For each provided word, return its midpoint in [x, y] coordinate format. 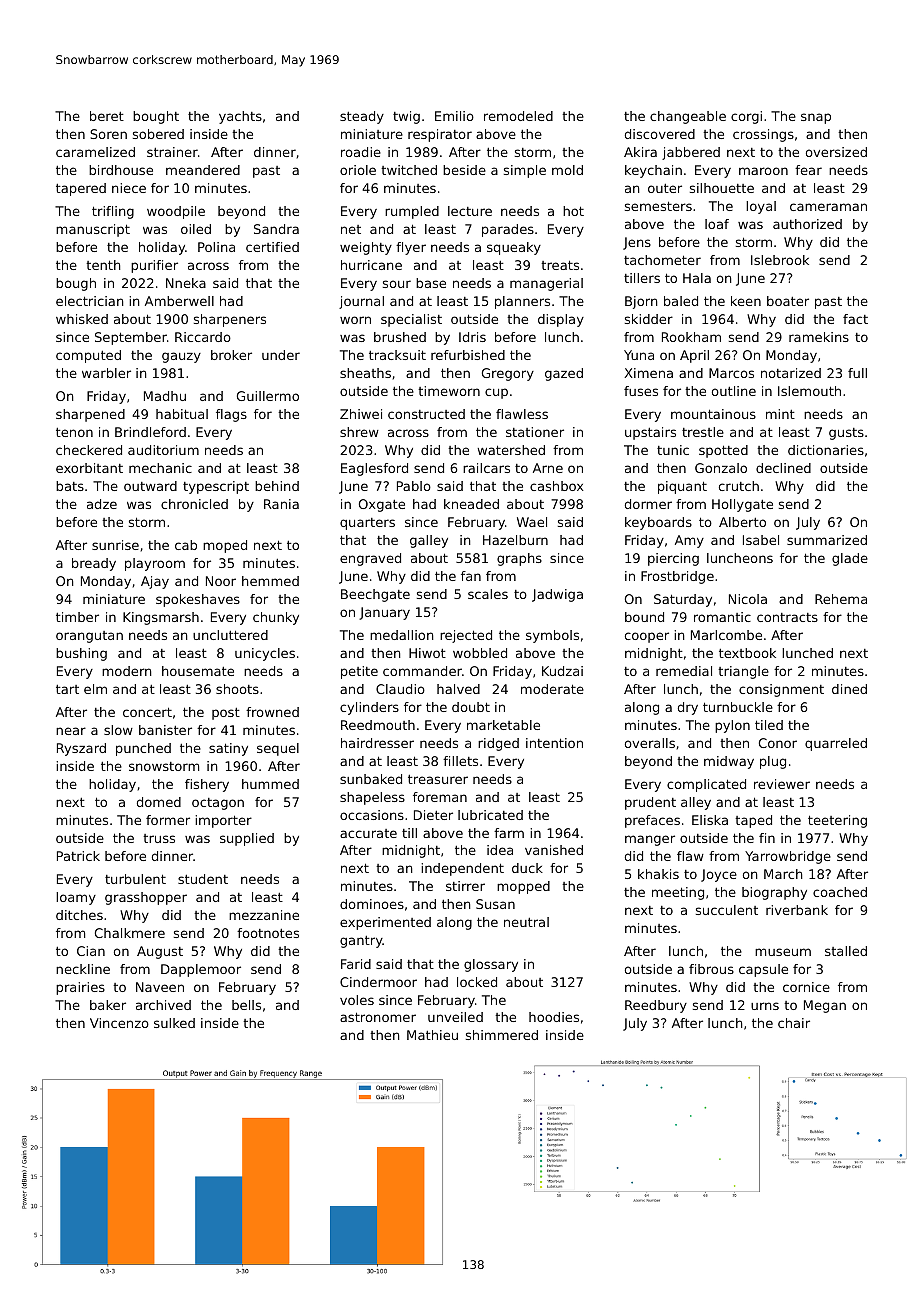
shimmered [502, 1035]
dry [688, 708]
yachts [240, 117]
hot [573, 211]
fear [808, 170]
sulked [174, 1023]
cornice [806, 987]
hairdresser [377, 743]
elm [95, 689]
